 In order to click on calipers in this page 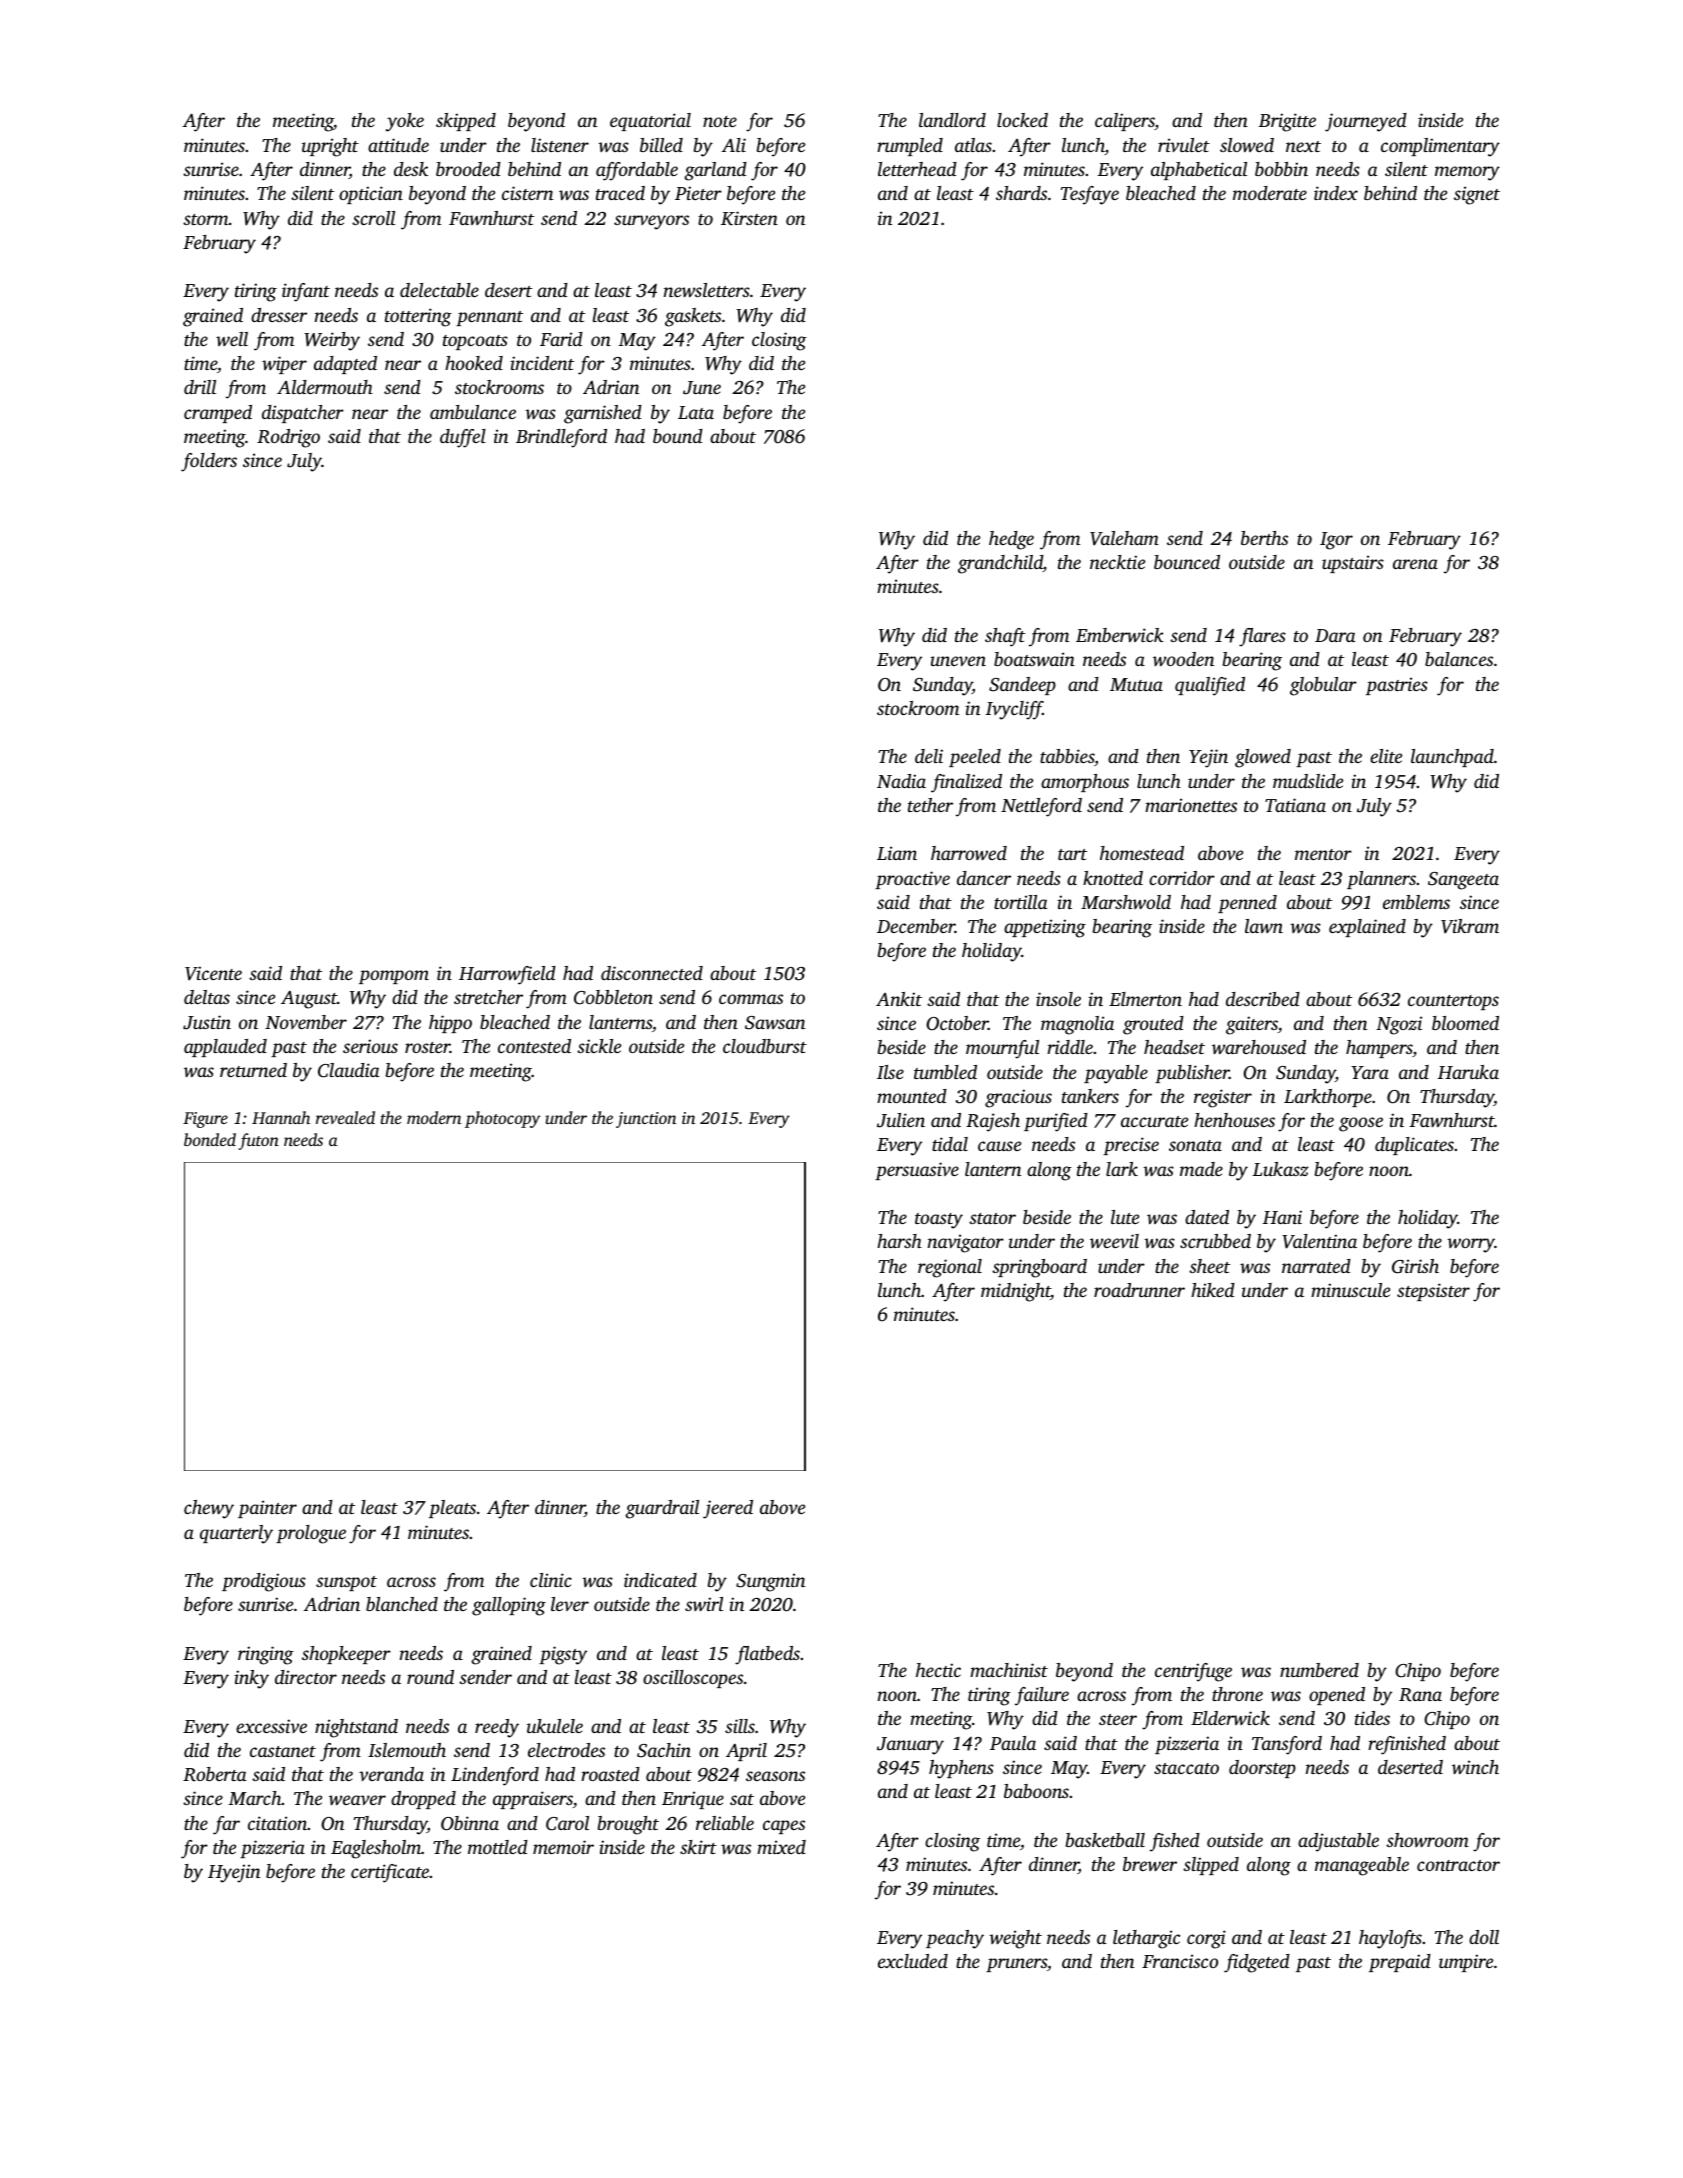, I will do `click(1125, 122)`.
